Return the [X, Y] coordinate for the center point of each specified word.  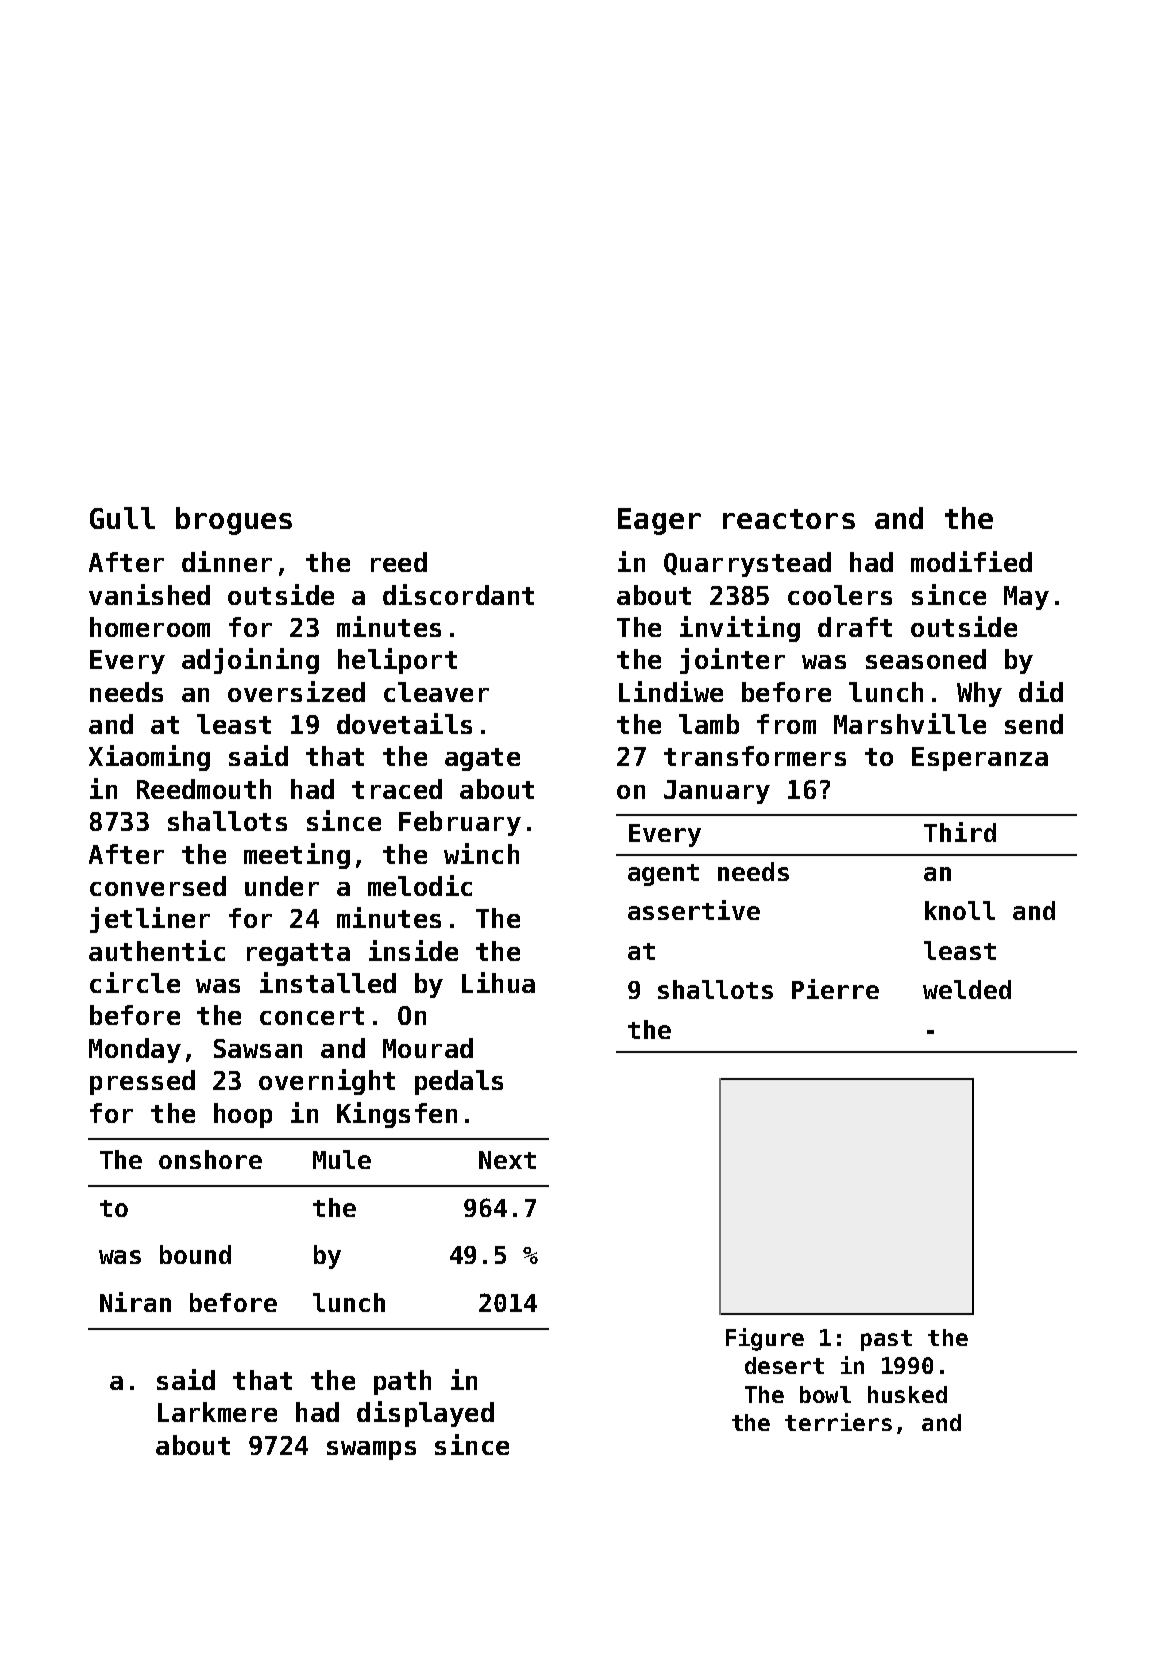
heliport [397, 661]
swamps [371, 1450]
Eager [659, 521]
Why [979, 694]
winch [481, 853]
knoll [960, 910]
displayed [425, 1414]
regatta [298, 954]
